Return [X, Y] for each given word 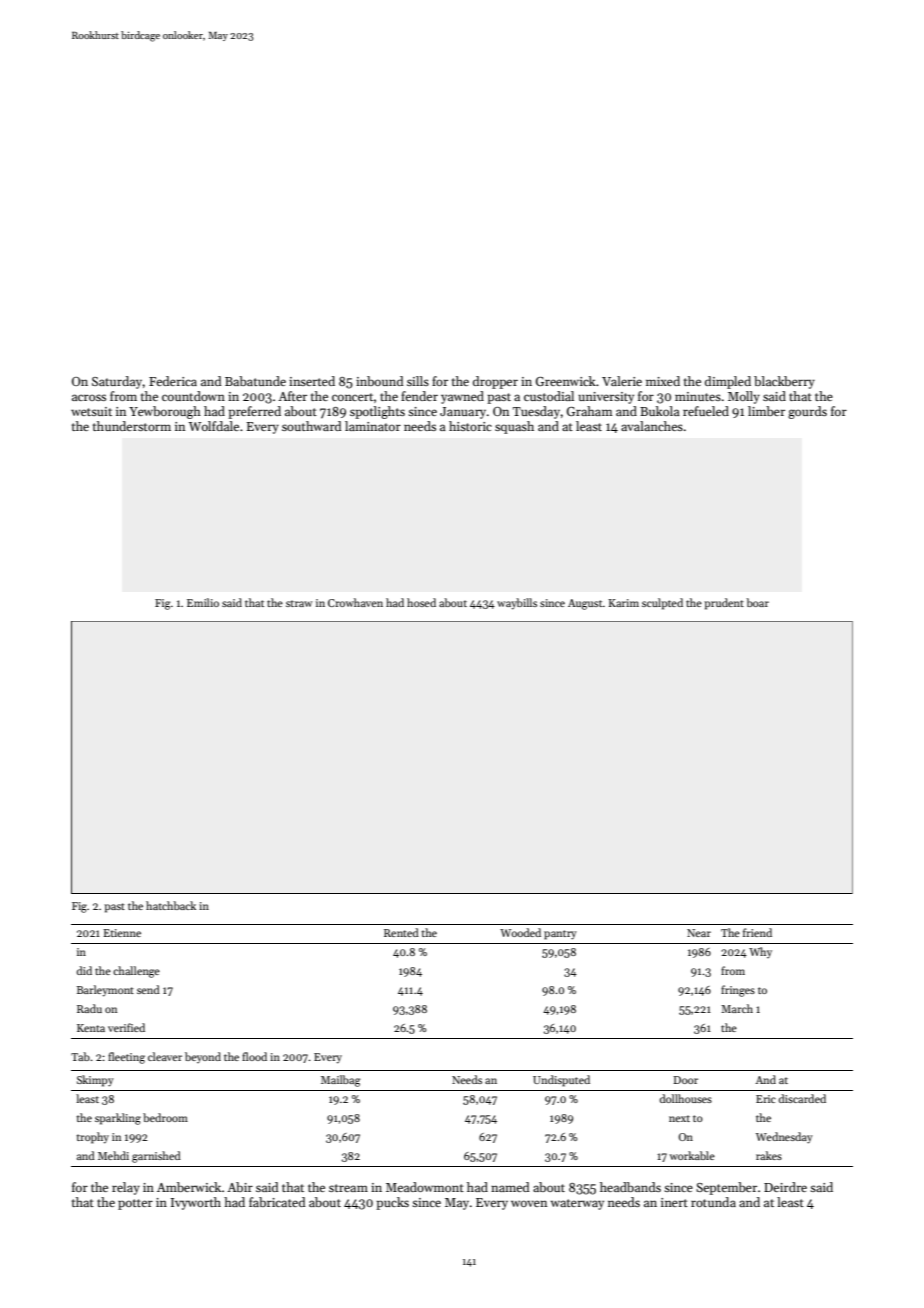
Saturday [117, 382]
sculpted [662, 604]
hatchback [171, 905]
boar [757, 602]
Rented [401, 932]
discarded [802, 1098]
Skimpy [95, 1081]
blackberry [784, 382]
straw [299, 603]
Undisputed [561, 1081]
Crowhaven [355, 602]
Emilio [203, 602]
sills [418, 381]
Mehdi [113, 1155]
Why [760, 952]
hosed [421, 602]
